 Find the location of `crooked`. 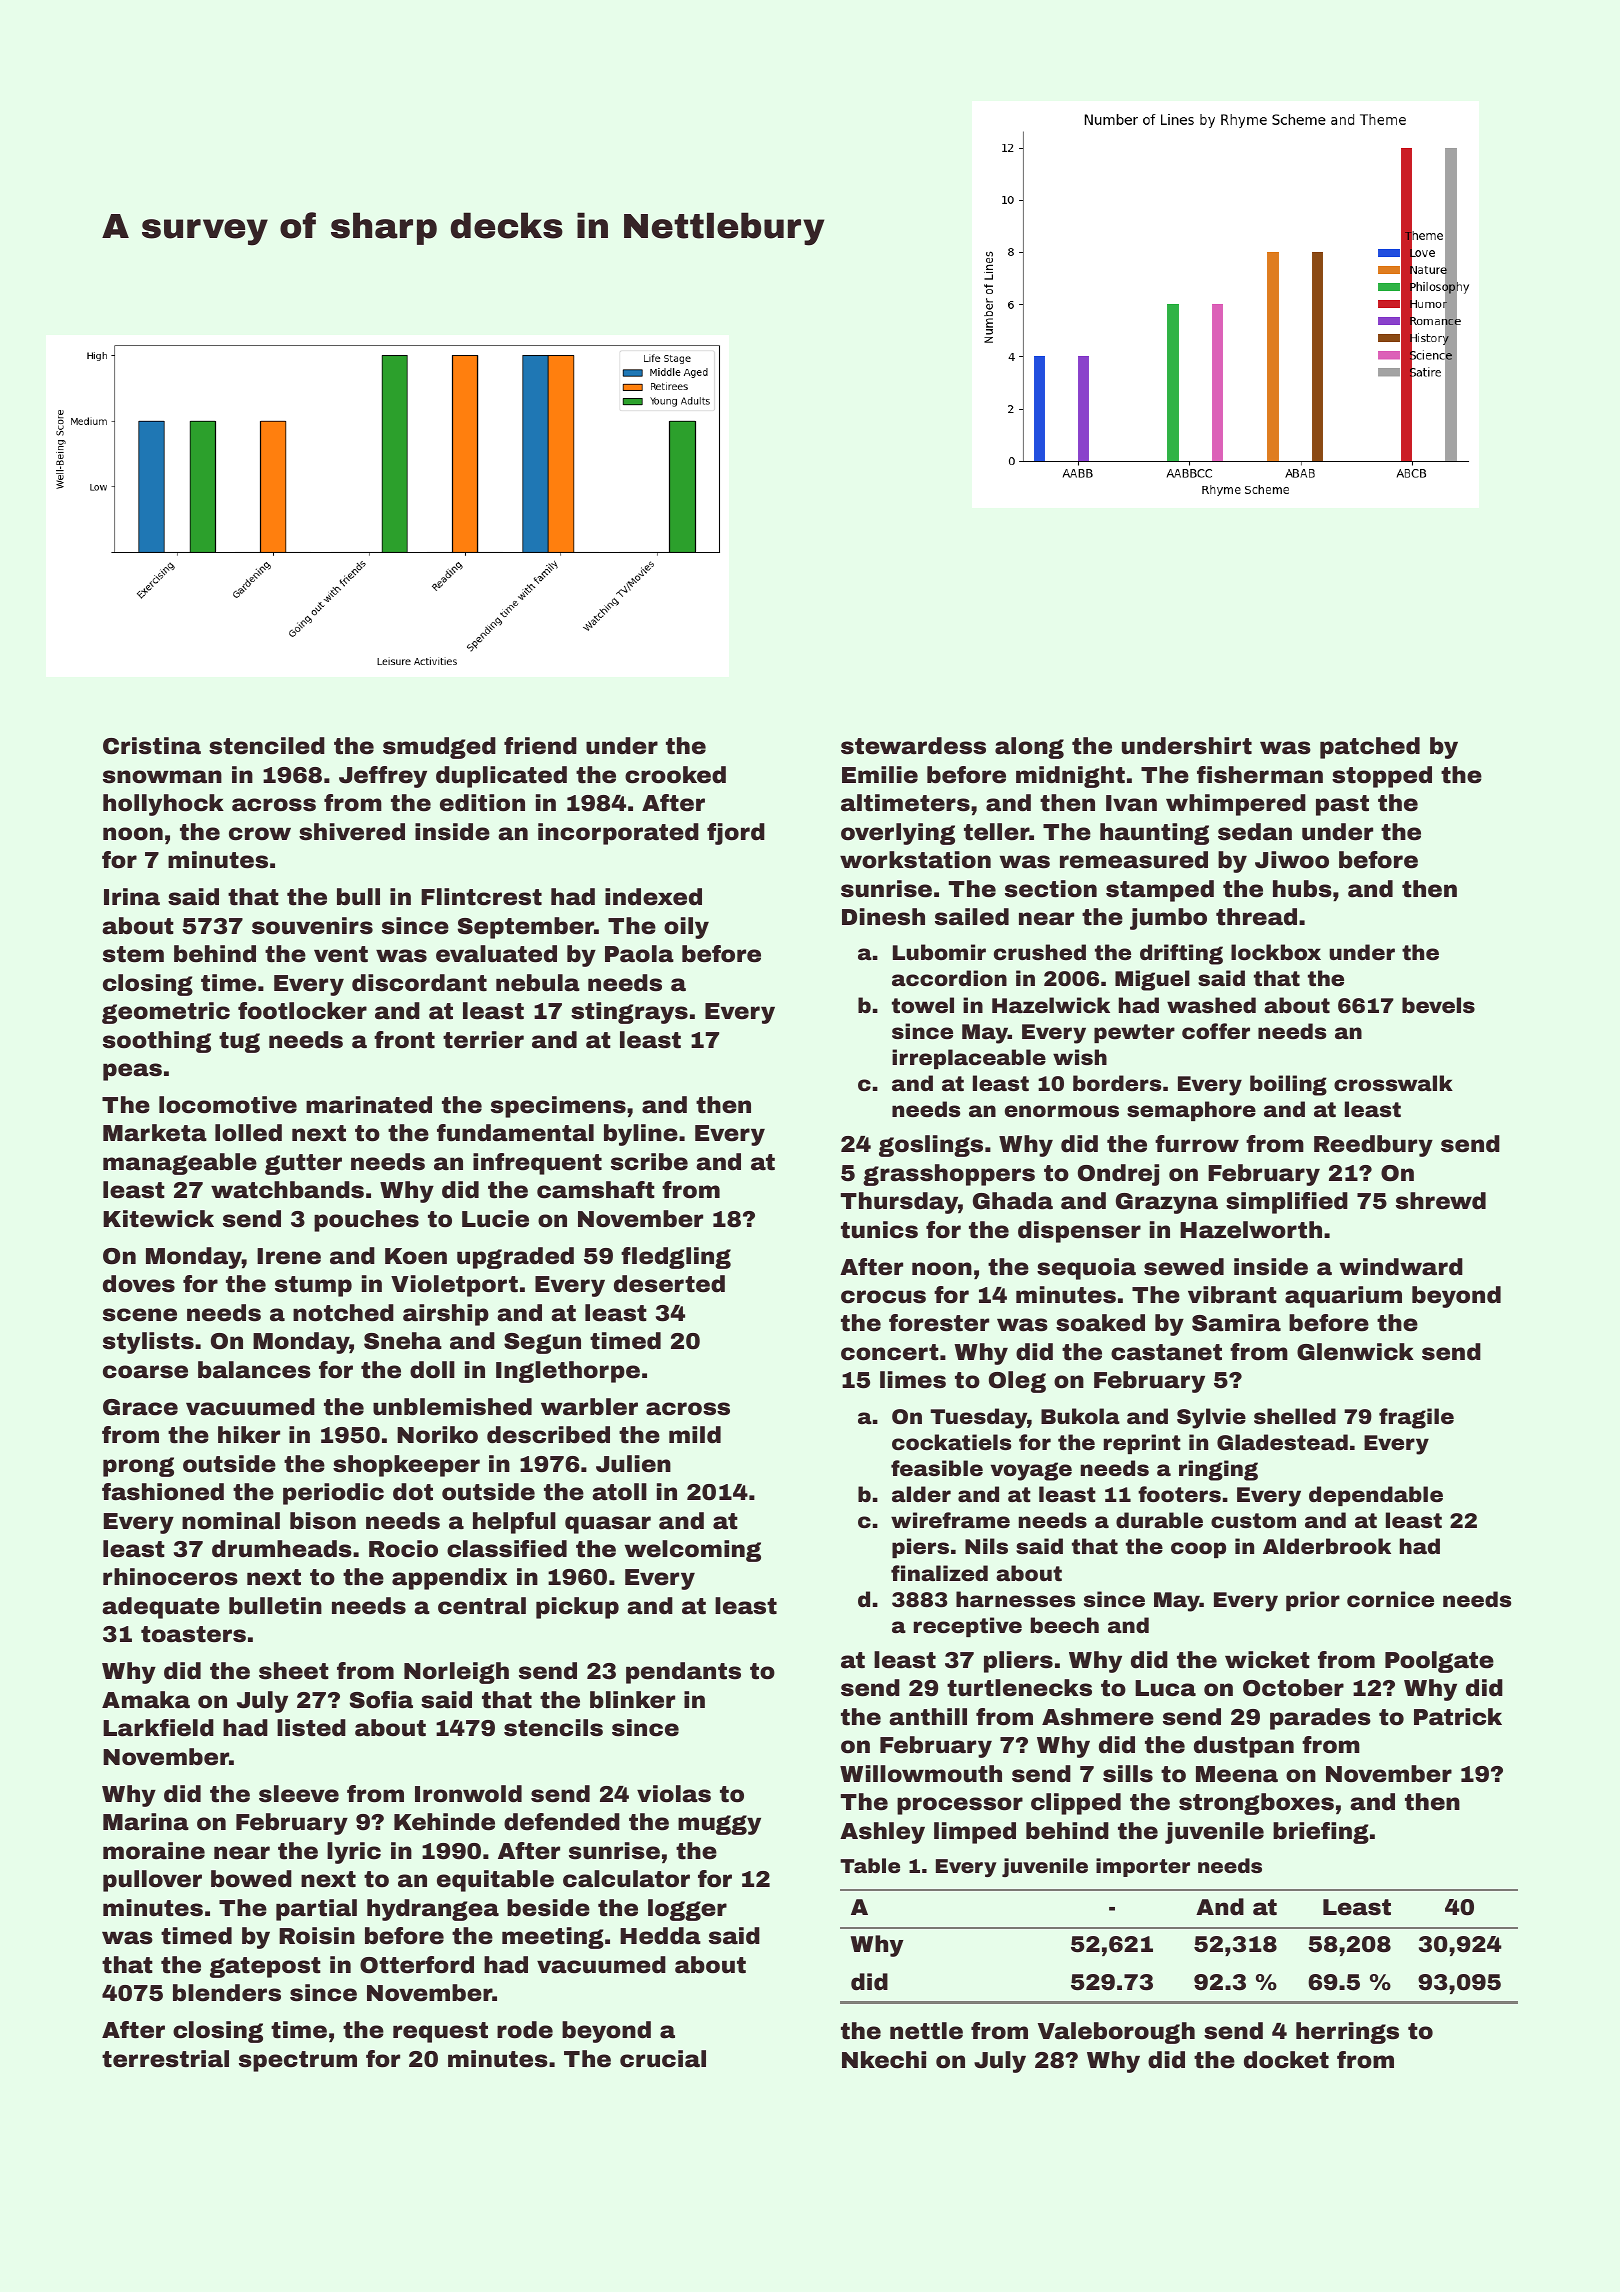

crooked is located at coordinates (675, 775).
